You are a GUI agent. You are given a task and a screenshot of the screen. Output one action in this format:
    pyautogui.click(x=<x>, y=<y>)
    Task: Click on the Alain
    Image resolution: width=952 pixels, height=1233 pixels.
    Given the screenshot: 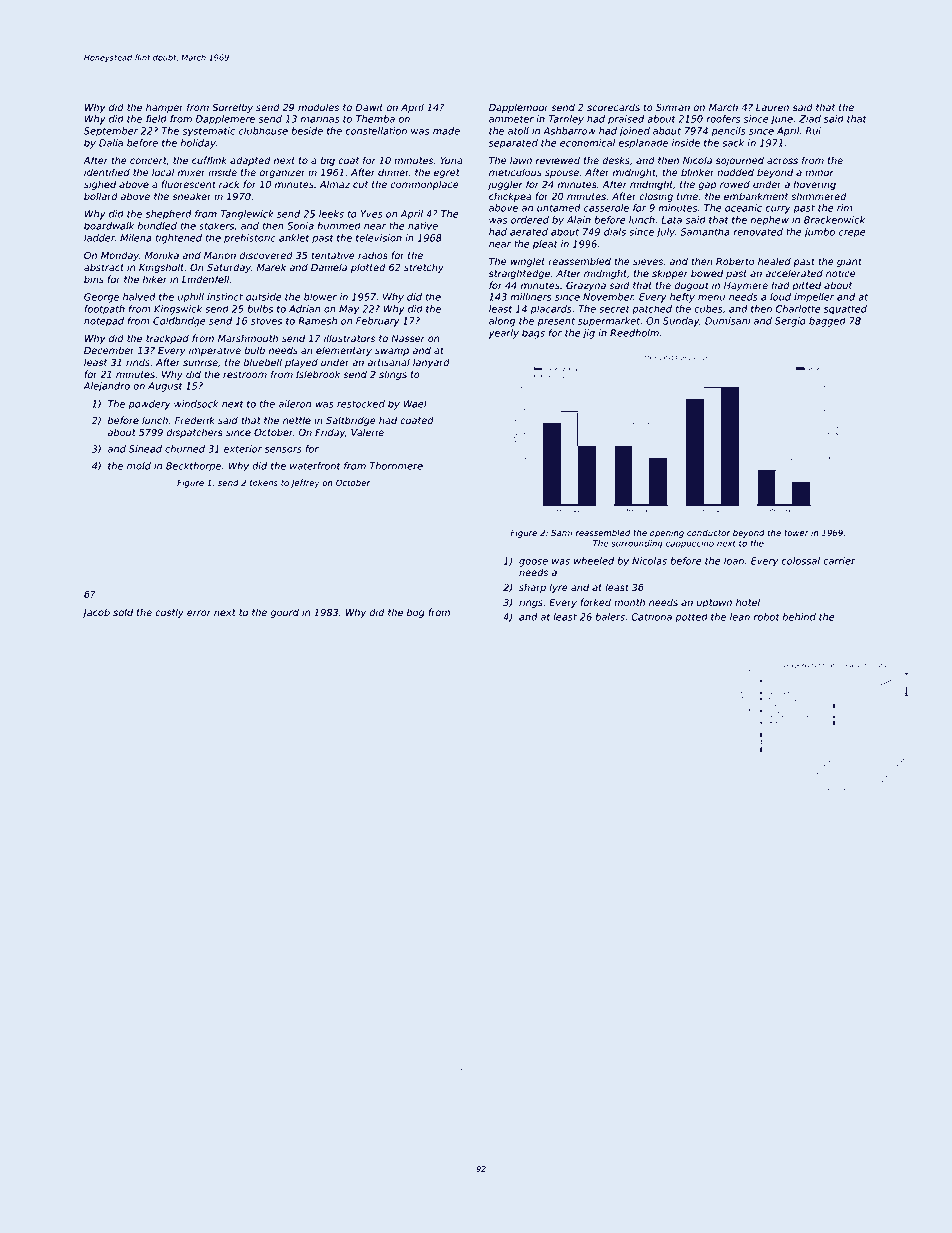 What is the action you would take?
    pyautogui.click(x=579, y=220)
